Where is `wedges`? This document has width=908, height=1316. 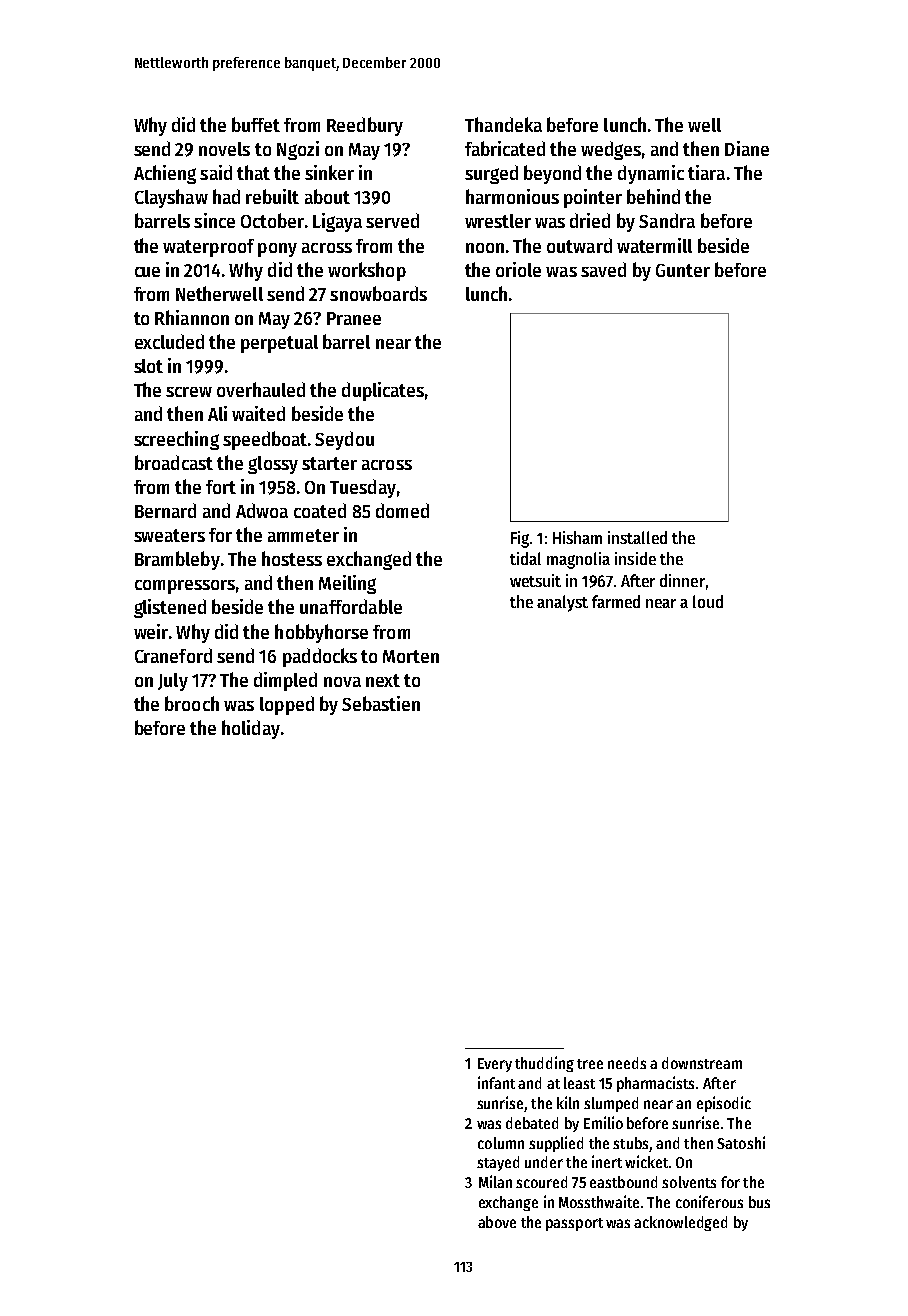
wedges is located at coordinates (611, 150).
